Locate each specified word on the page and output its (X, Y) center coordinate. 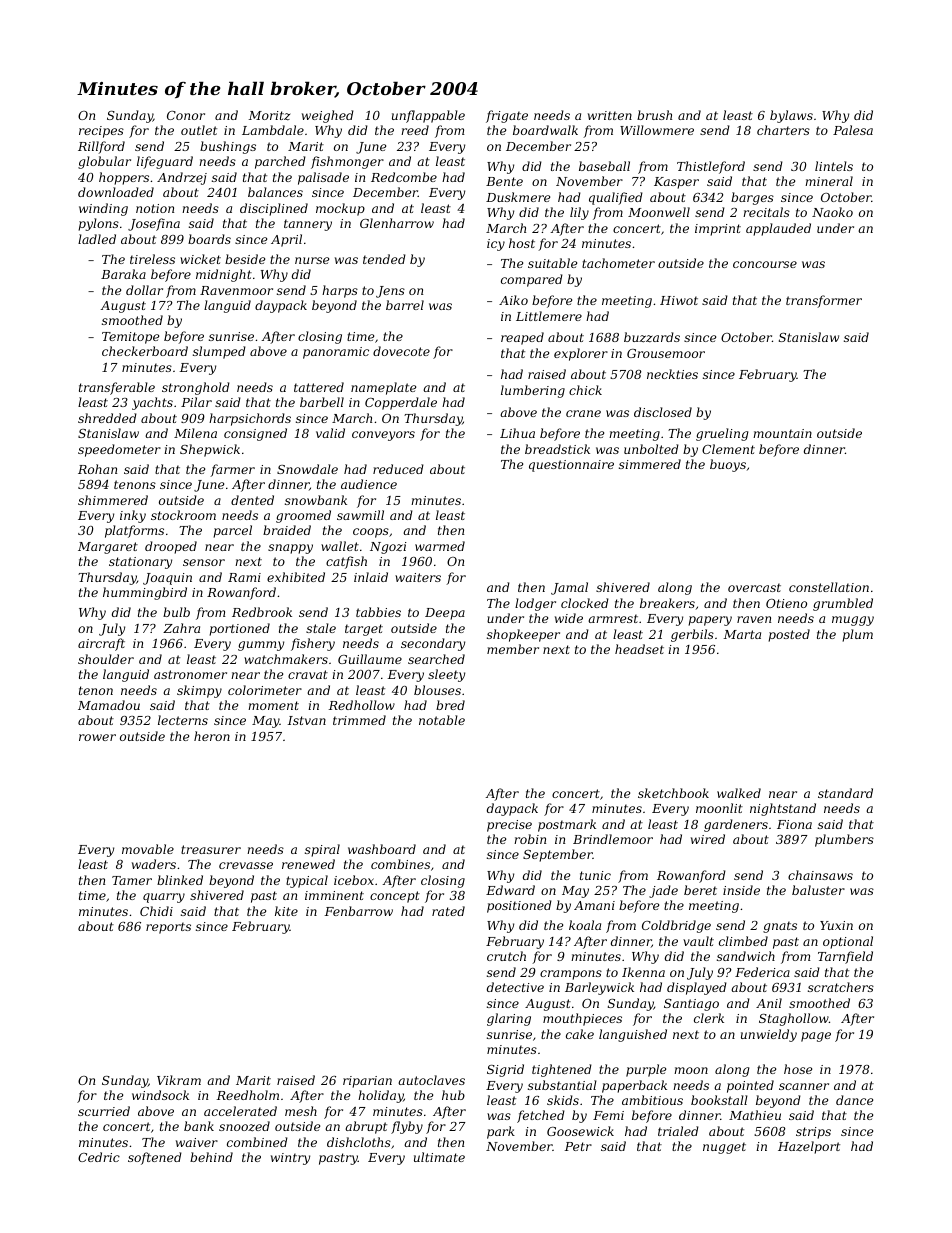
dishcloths (359, 1142)
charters (783, 130)
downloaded (116, 192)
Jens (390, 292)
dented (252, 500)
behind (211, 1157)
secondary (433, 644)
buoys (728, 465)
